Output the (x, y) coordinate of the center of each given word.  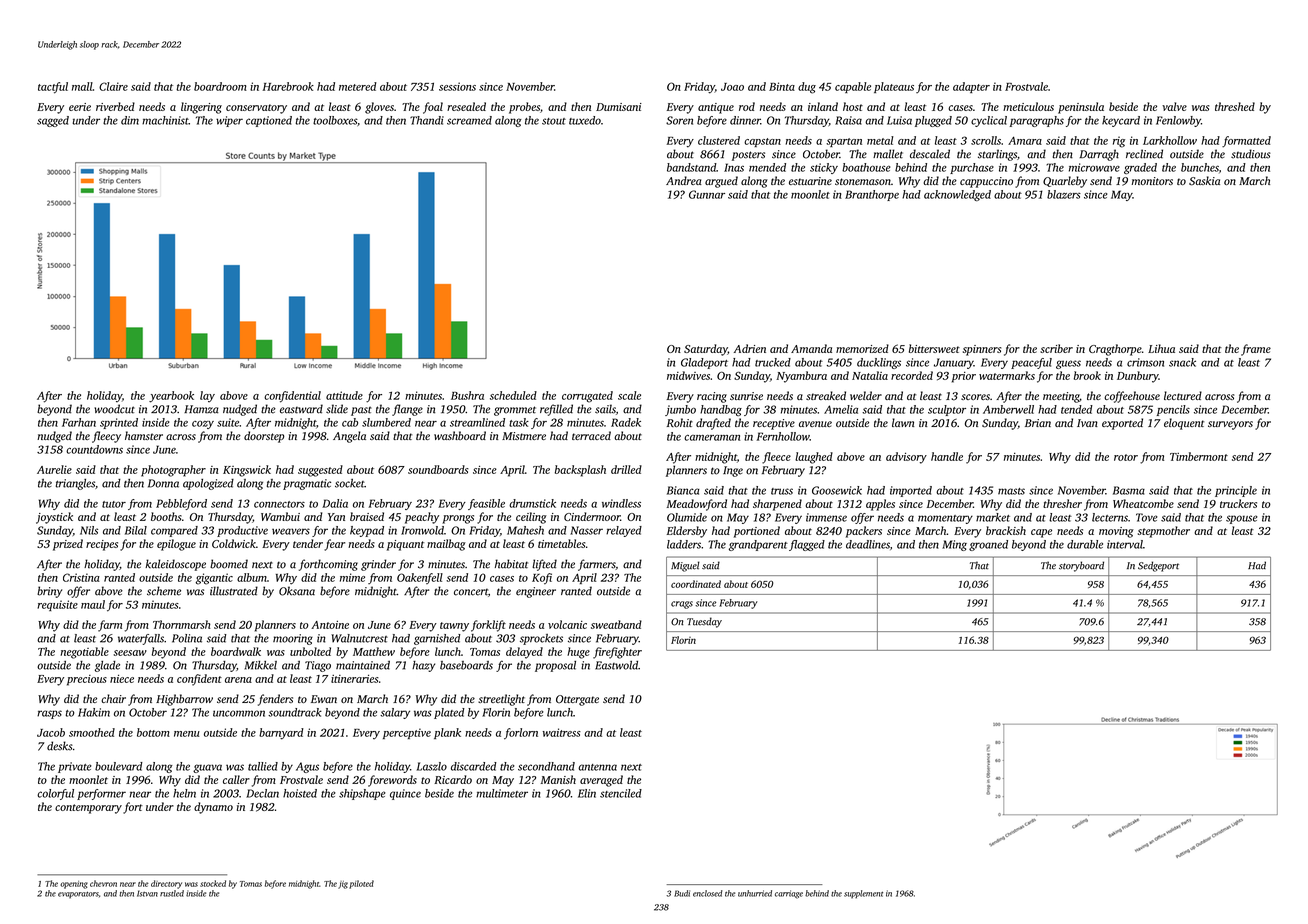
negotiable (84, 653)
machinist (165, 120)
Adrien (750, 348)
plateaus (894, 87)
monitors (1152, 181)
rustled (172, 893)
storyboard (1081, 566)
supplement (863, 894)
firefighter (617, 653)
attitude (344, 395)
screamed (469, 120)
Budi (682, 893)
